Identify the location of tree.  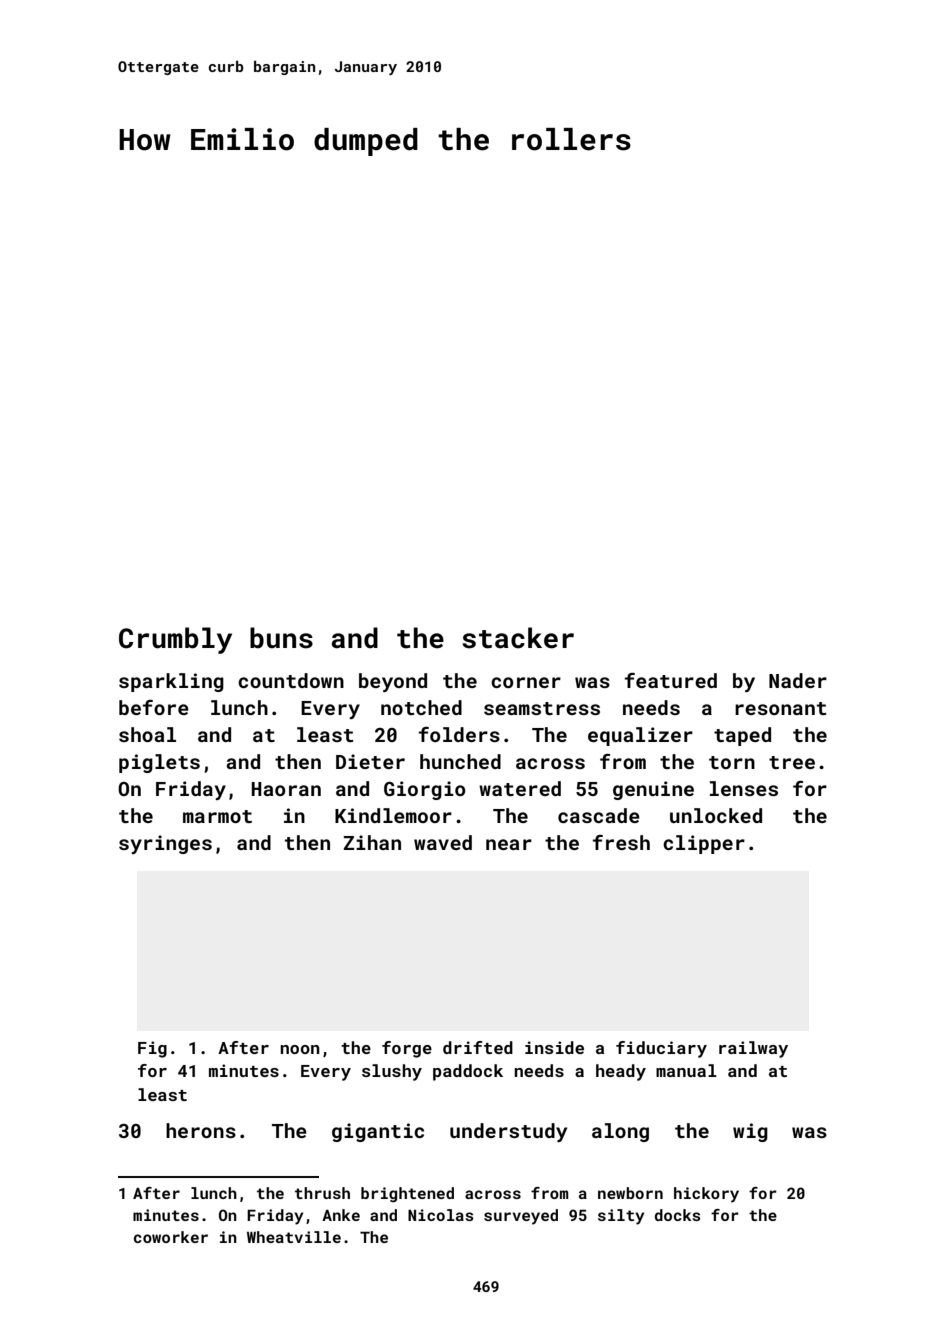
(792, 762).
